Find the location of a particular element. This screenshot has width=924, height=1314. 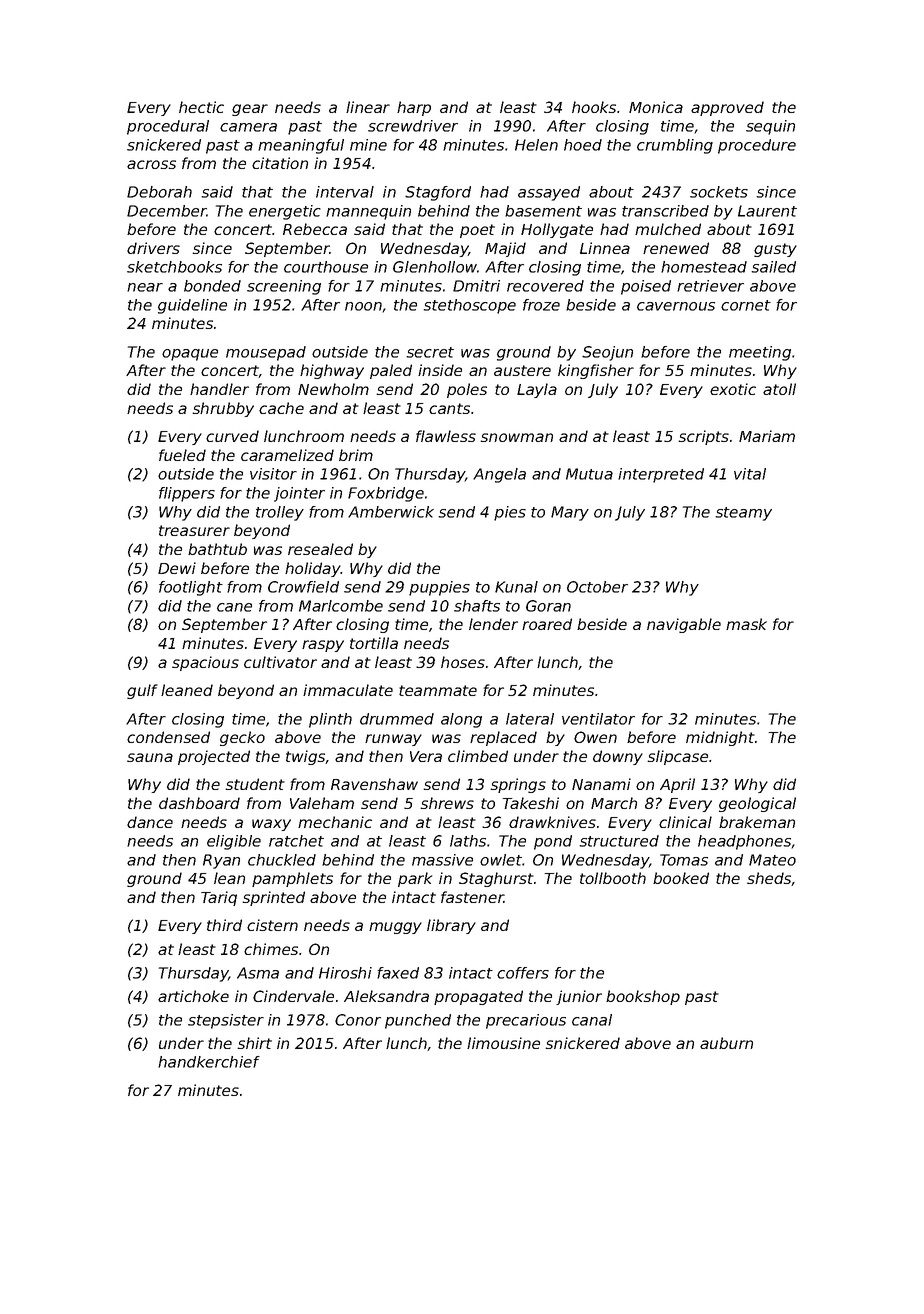

harp is located at coordinates (414, 108).
